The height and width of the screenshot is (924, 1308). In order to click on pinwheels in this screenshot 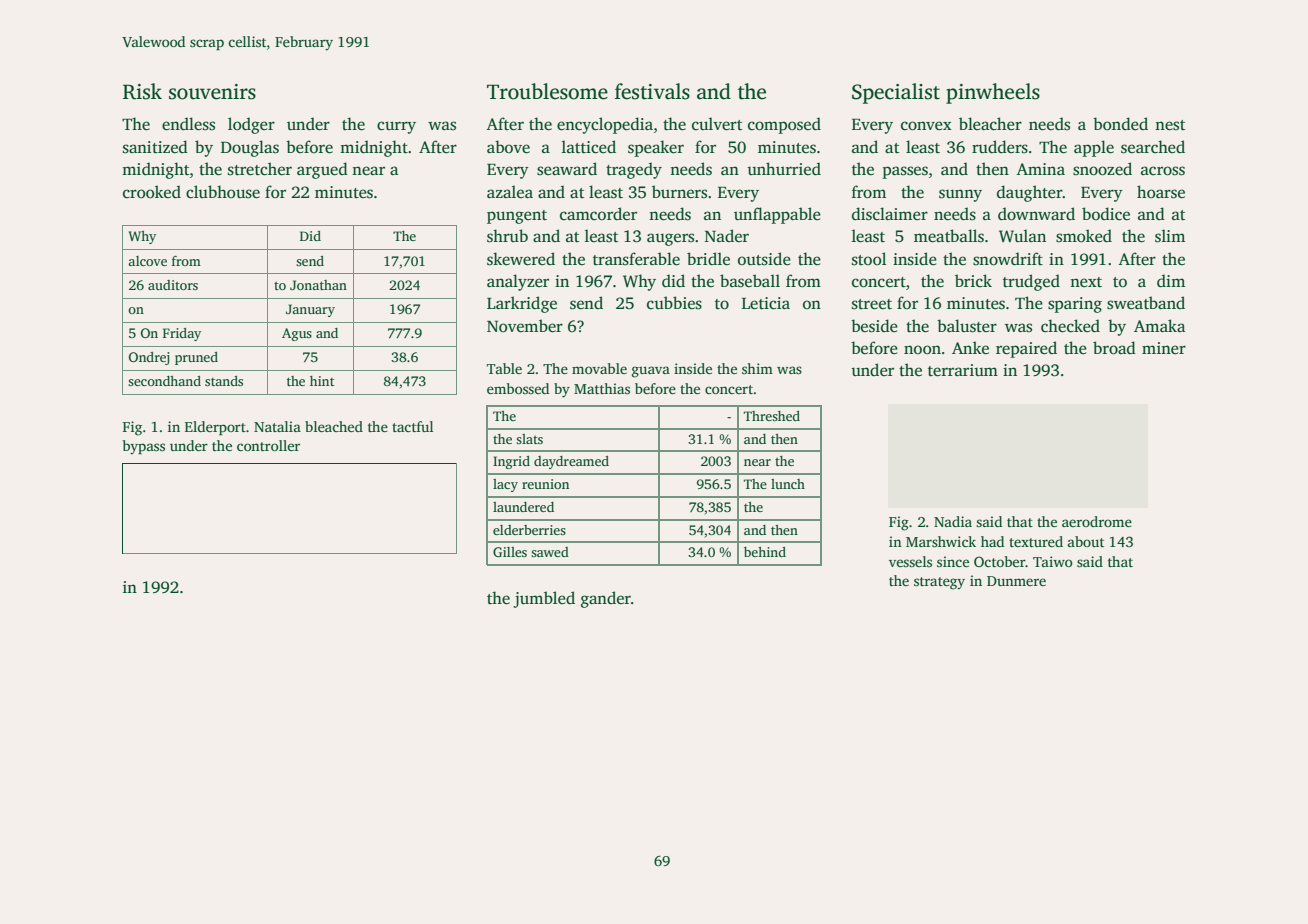, I will do `click(993, 93)`.
